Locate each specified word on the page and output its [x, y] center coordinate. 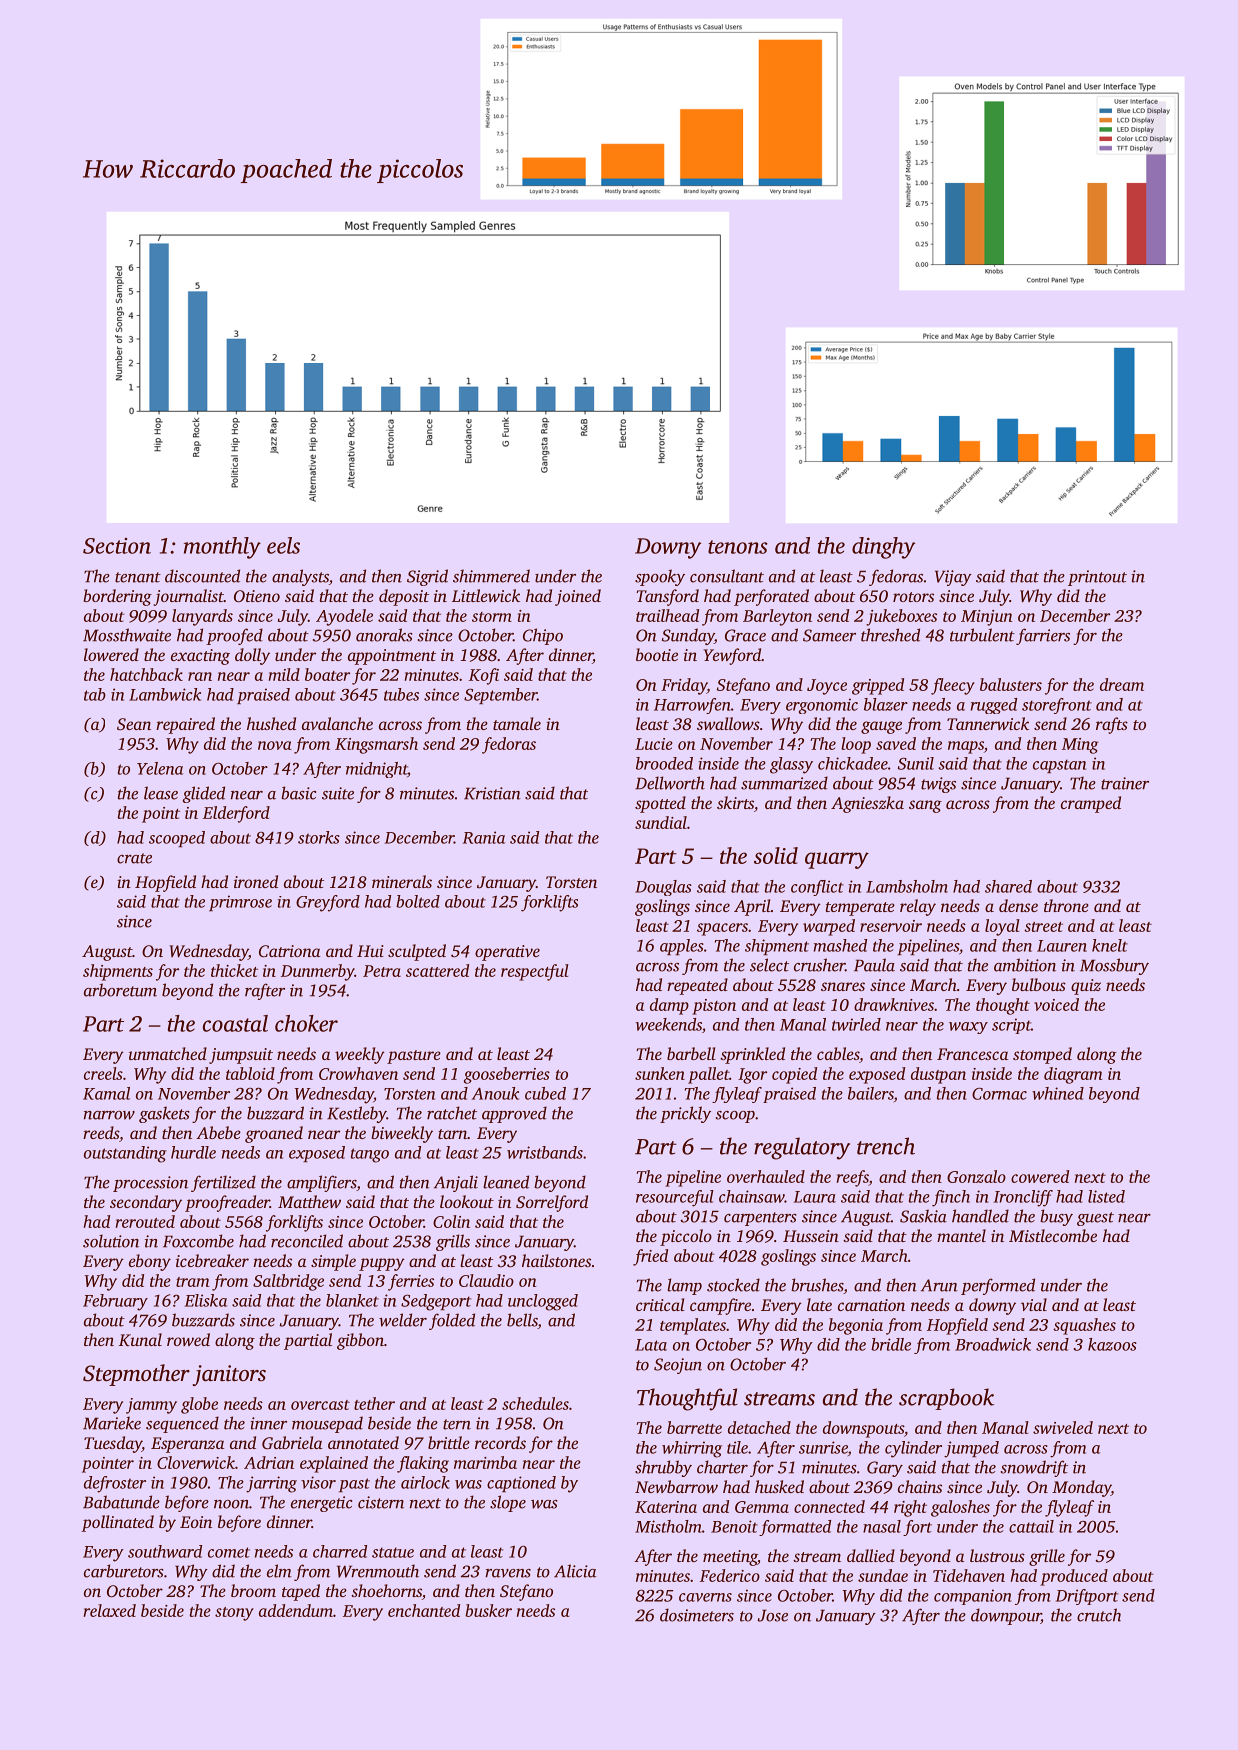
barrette [694, 1427]
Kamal [106, 1093]
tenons [738, 547]
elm [279, 1571]
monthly [222, 548]
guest [1095, 1219]
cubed [545, 1093]
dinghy [883, 548]
